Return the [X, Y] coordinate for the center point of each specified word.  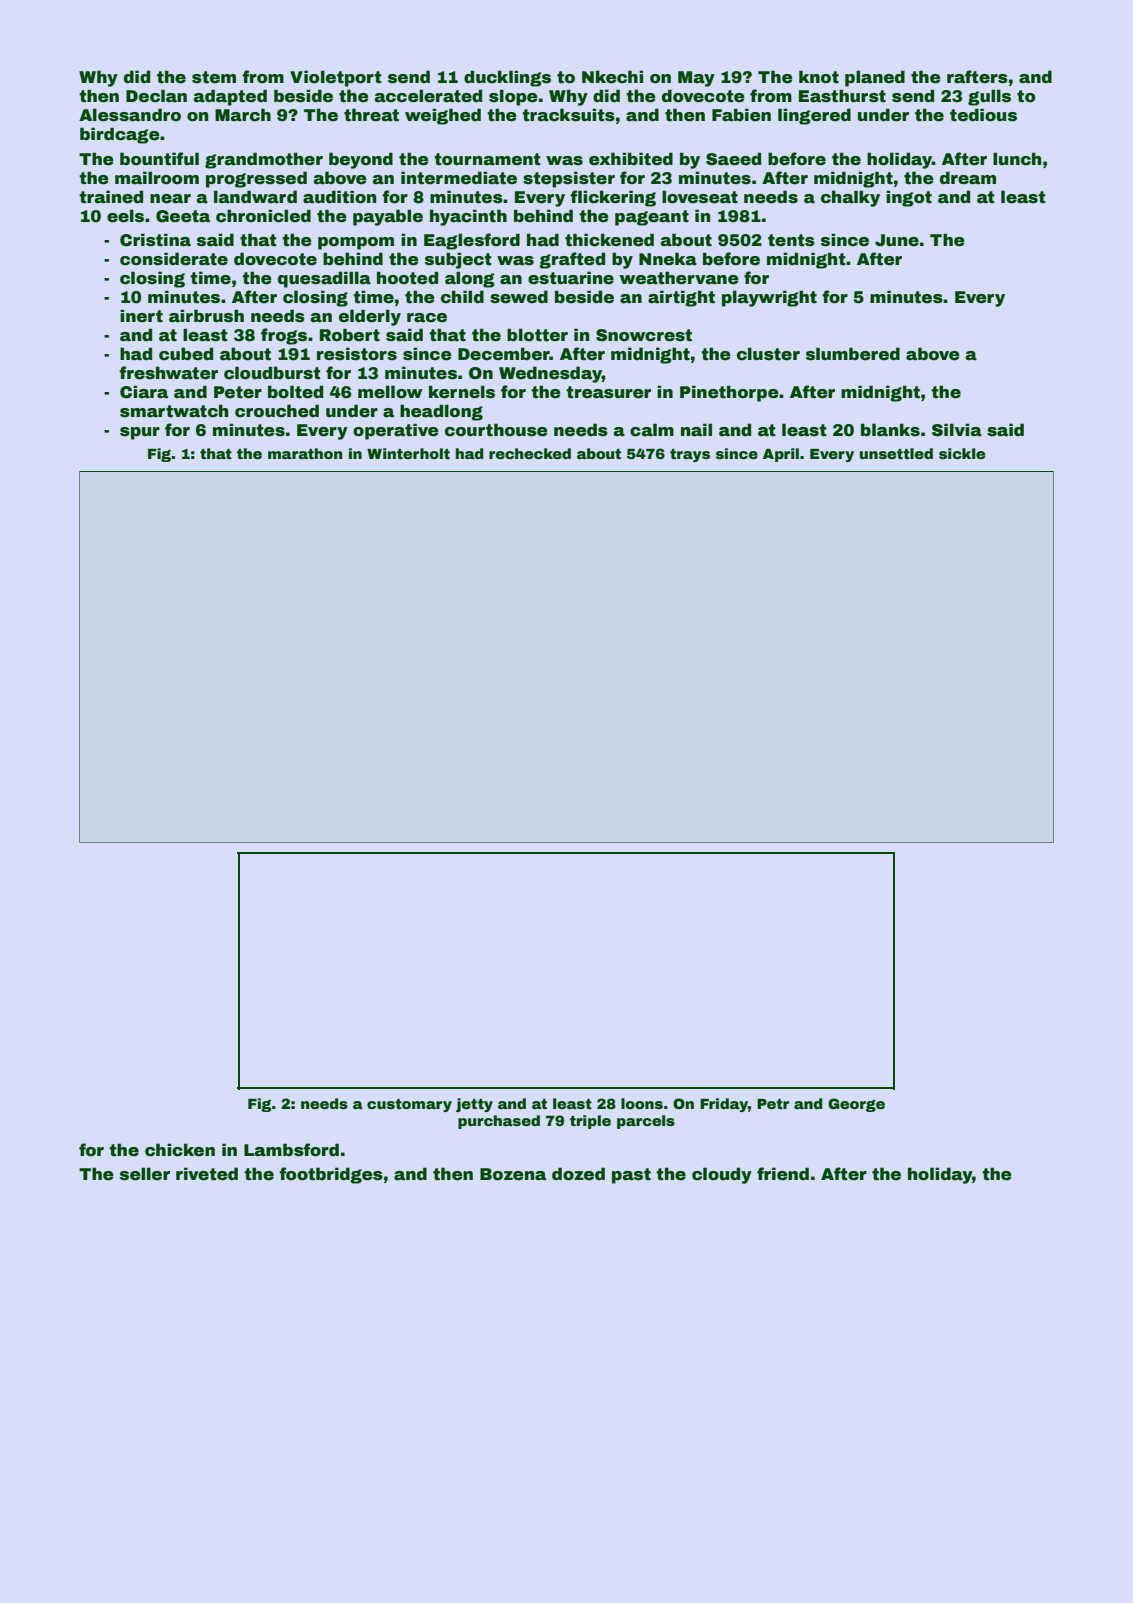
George [856, 1105]
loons [642, 1103]
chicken [180, 1150]
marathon [305, 453]
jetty [474, 1105]
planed [875, 78]
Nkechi [612, 77]
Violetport [336, 78]
